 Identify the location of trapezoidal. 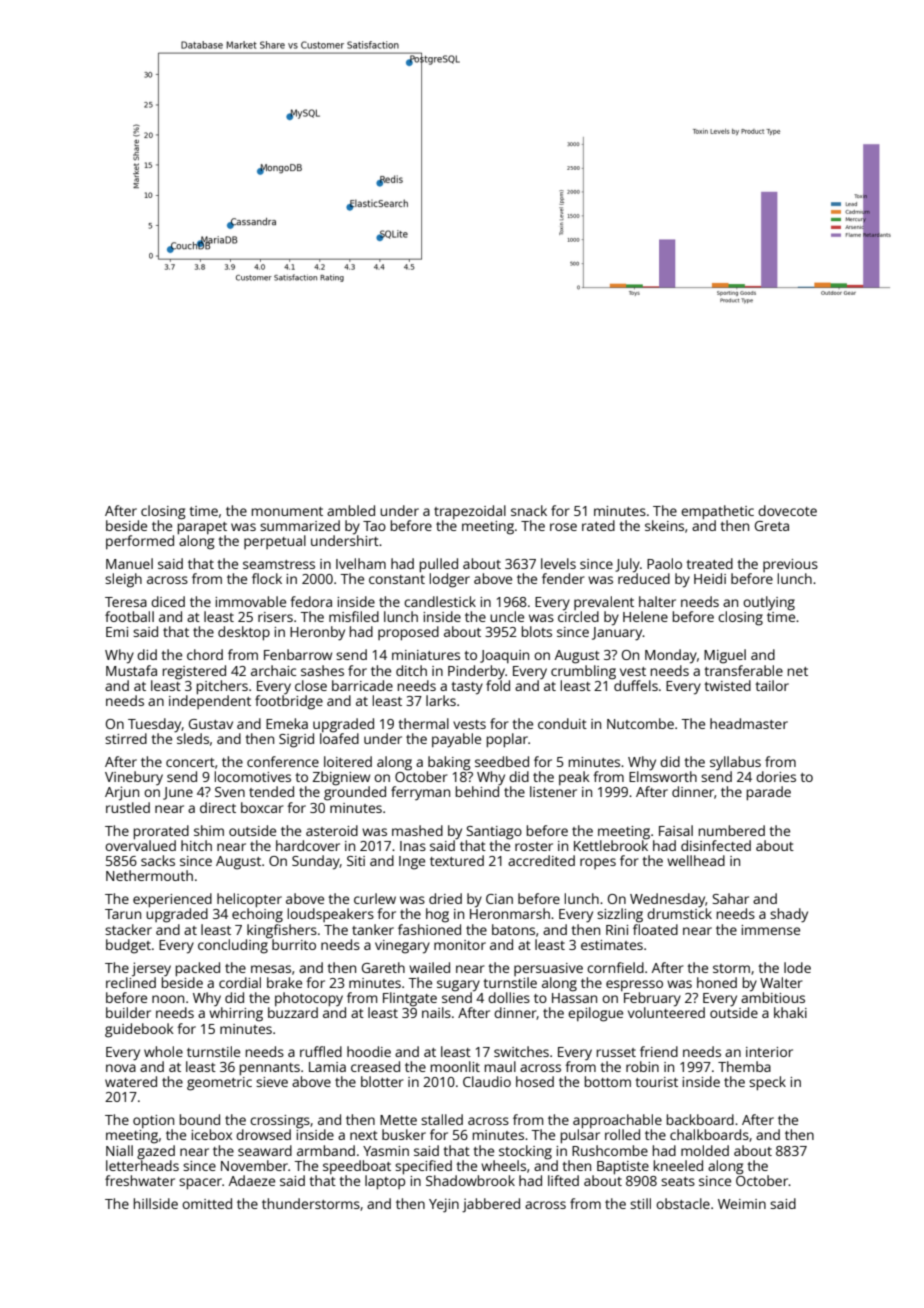
(470, 512).
